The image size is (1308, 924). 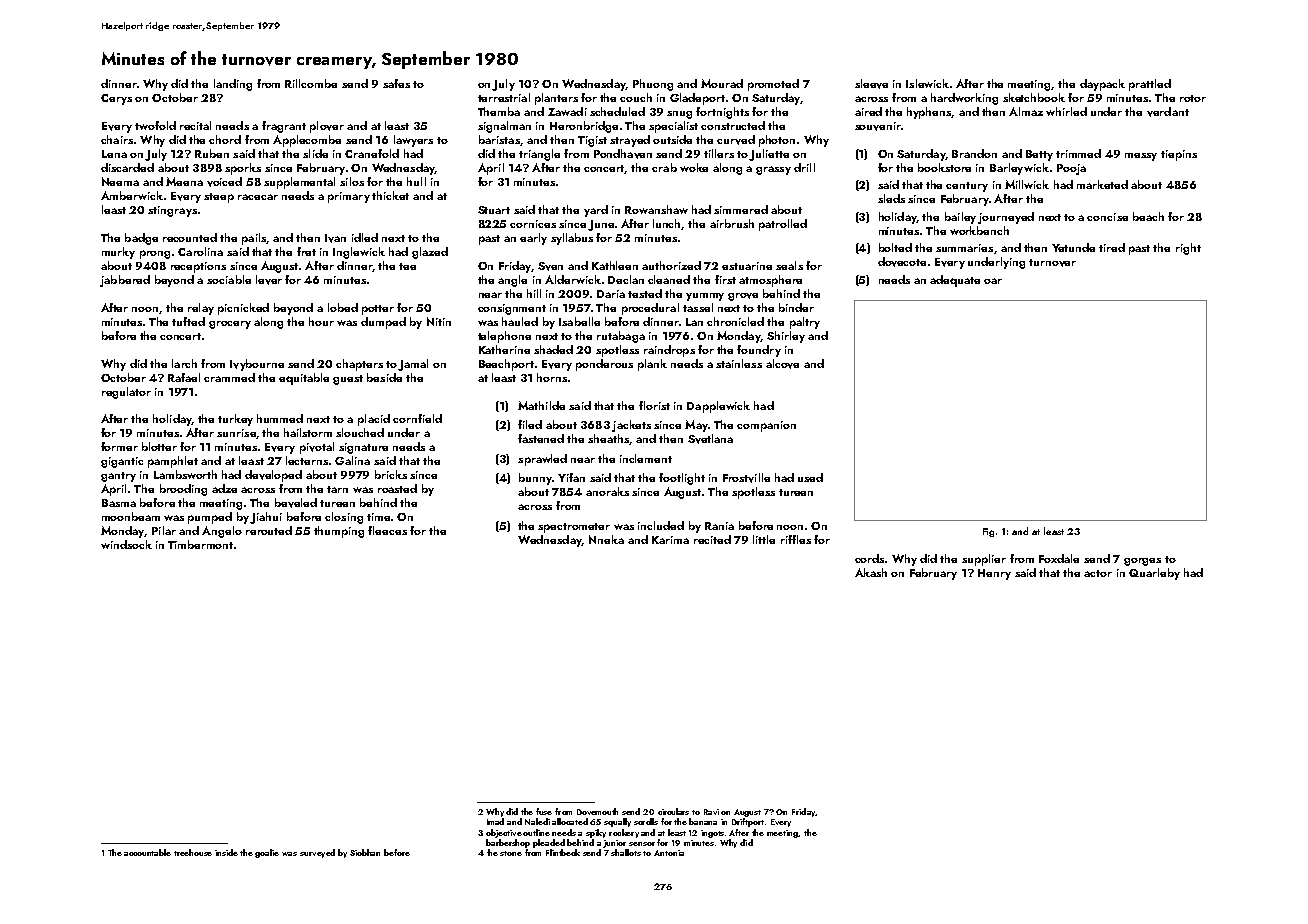 I want to click on accountable, so click(x=147, y=852).
